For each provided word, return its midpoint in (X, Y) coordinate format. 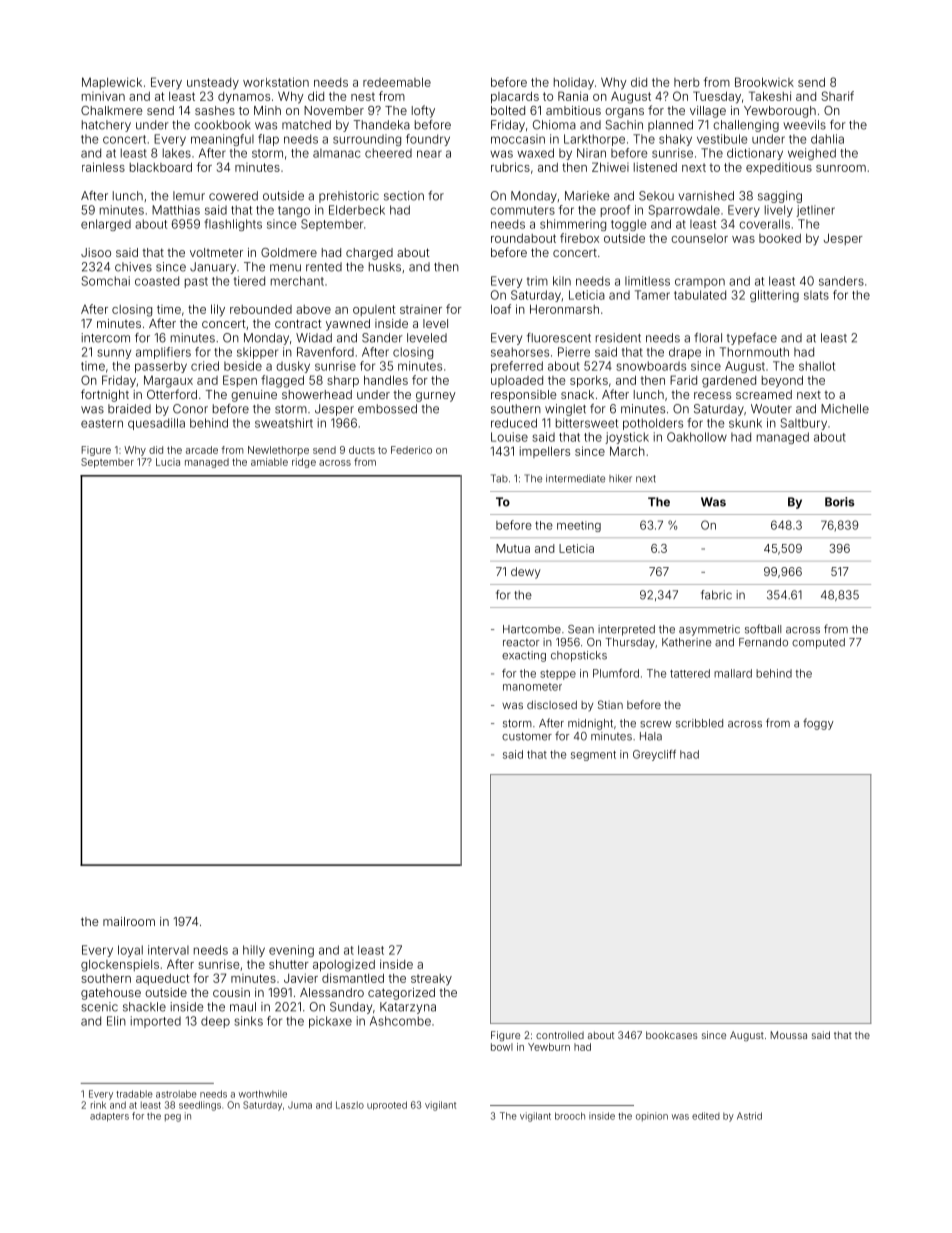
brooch (570, 1116)
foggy (818, 724)
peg (173, 1118)
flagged (282, 381)
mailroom (129, 921)
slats (816, 295)
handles (386, 380)
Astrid (749, 1116)
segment (593, 756)
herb (687, 82)
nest (363, 96)
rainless (103, 167)
